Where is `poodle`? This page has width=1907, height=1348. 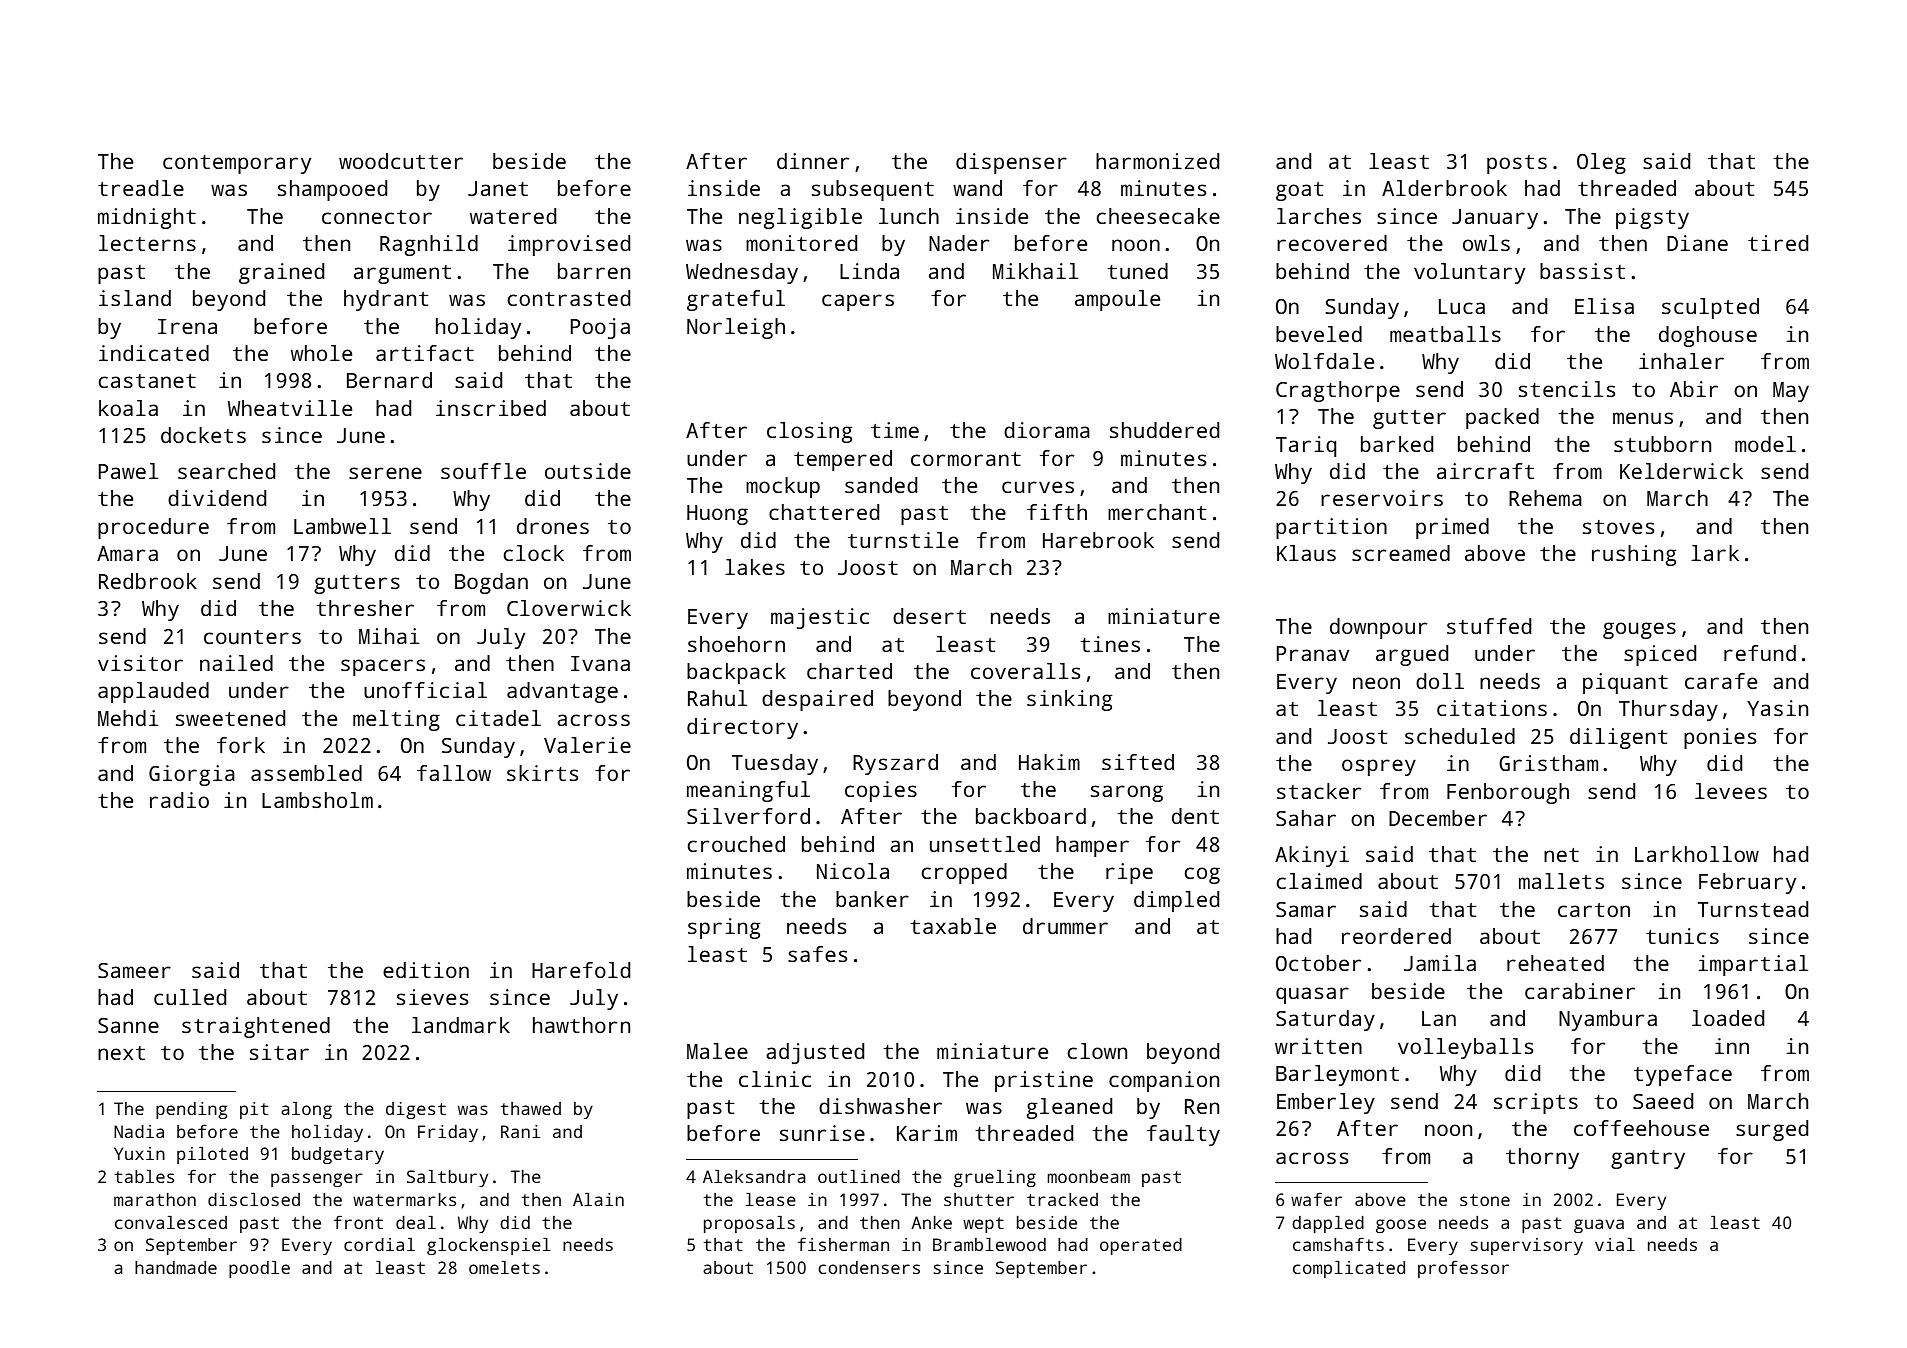
poodle is located at coordinates (259, 1269).
